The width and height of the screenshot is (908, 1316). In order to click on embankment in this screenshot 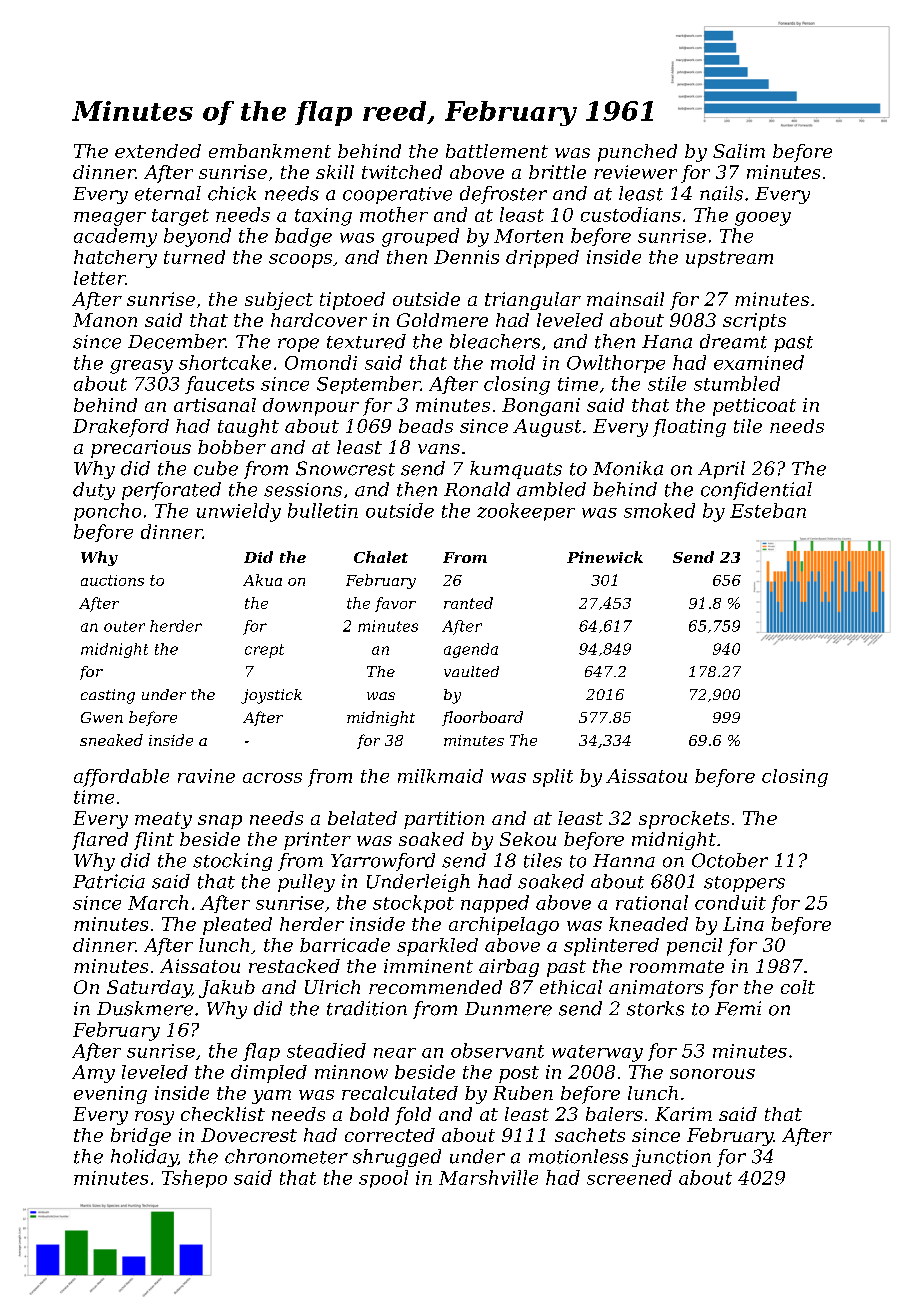, I will do `click(270, 151)`.
